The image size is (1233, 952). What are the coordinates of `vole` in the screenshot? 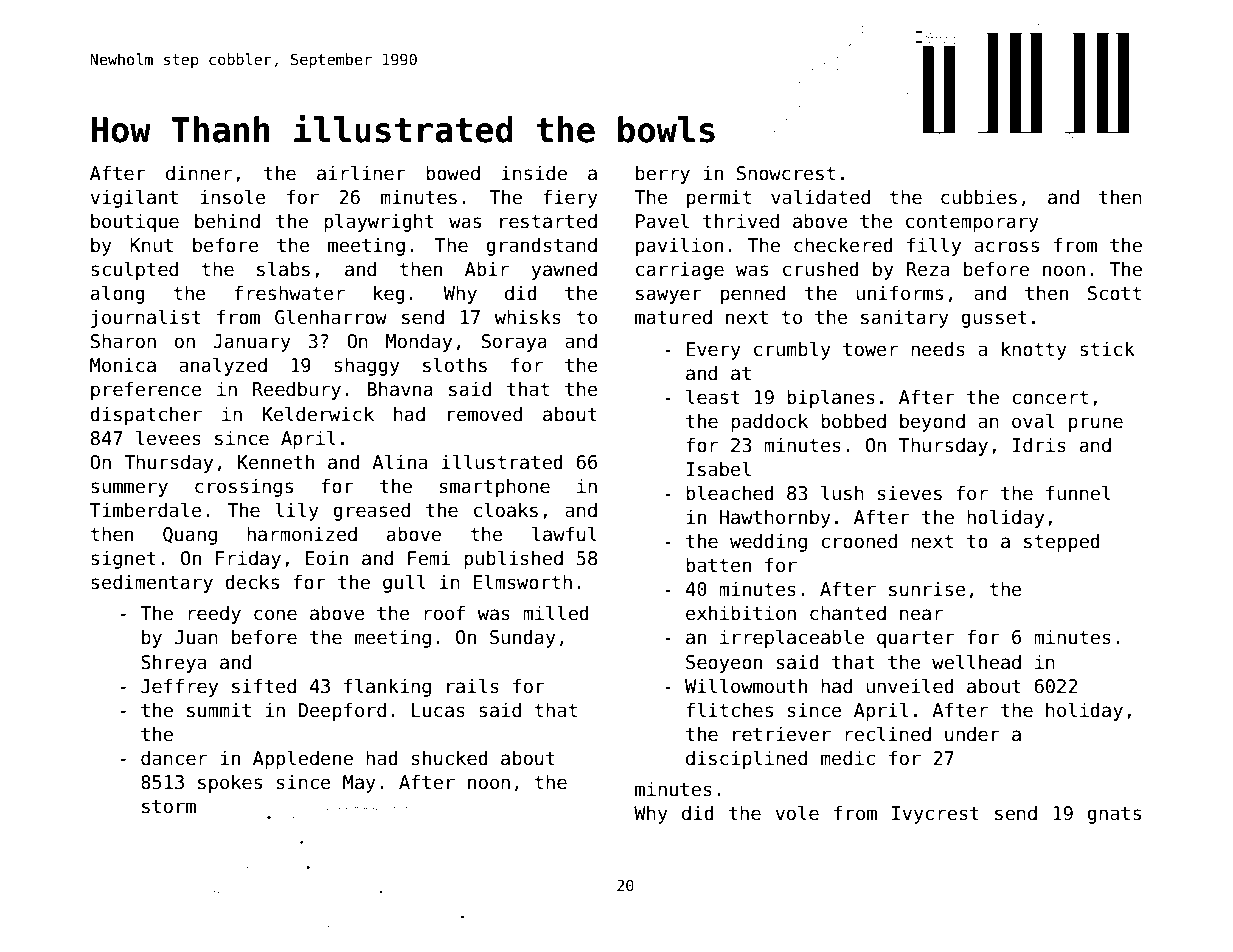 It's located at (797, 813).
